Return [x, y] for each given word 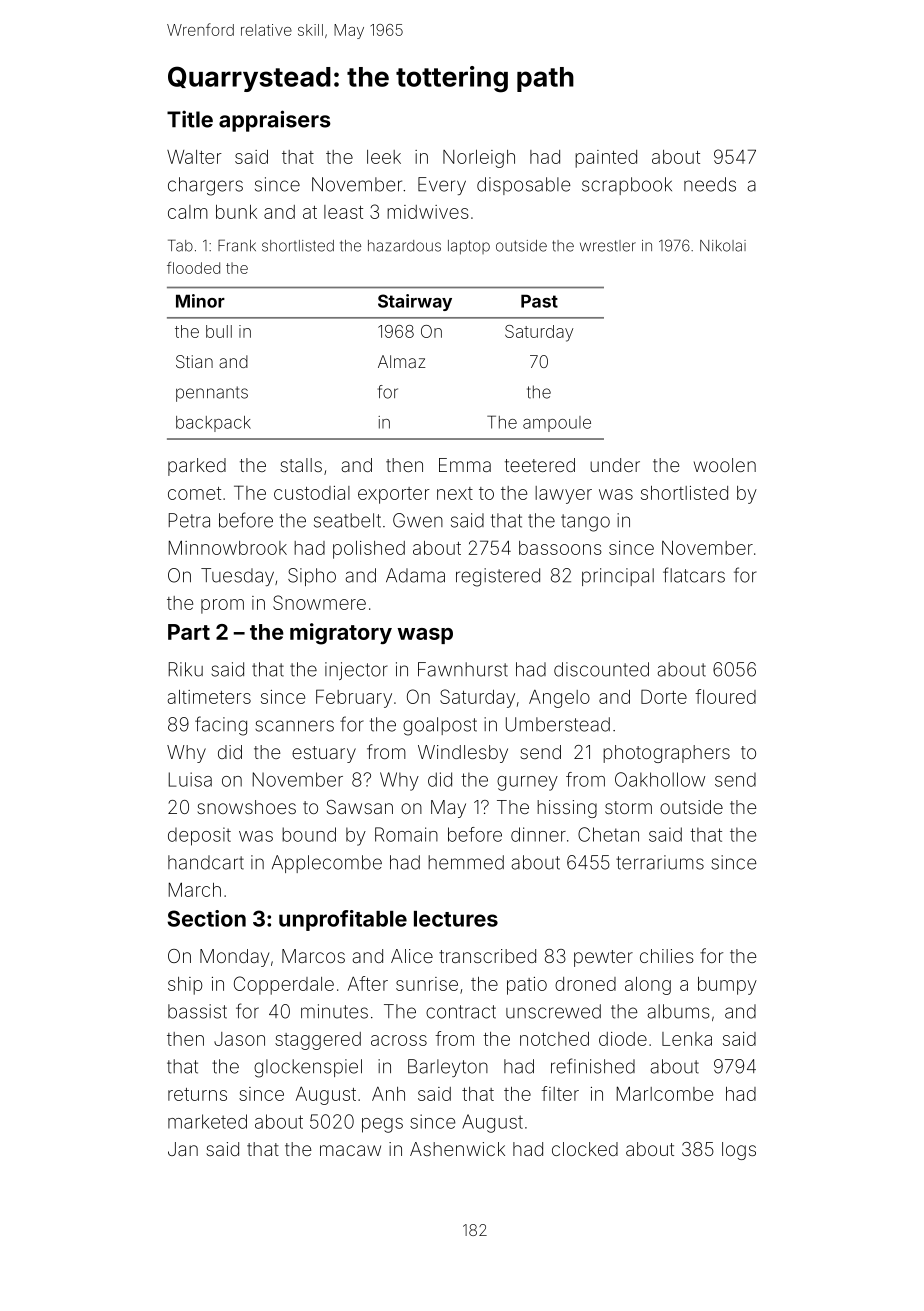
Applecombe [327, 864]
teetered [540, 465]
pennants [212, 394]
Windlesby [463, 754]
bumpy [727, 986]
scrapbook [627, 186]
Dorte [664, 696]
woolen [725, 465]
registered [498, 577]
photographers [666, 754]
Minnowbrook [228, 547]
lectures [456, 919]
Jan [183, 1149]
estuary [324, 754]
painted [606, 159]
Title [190, 119]
